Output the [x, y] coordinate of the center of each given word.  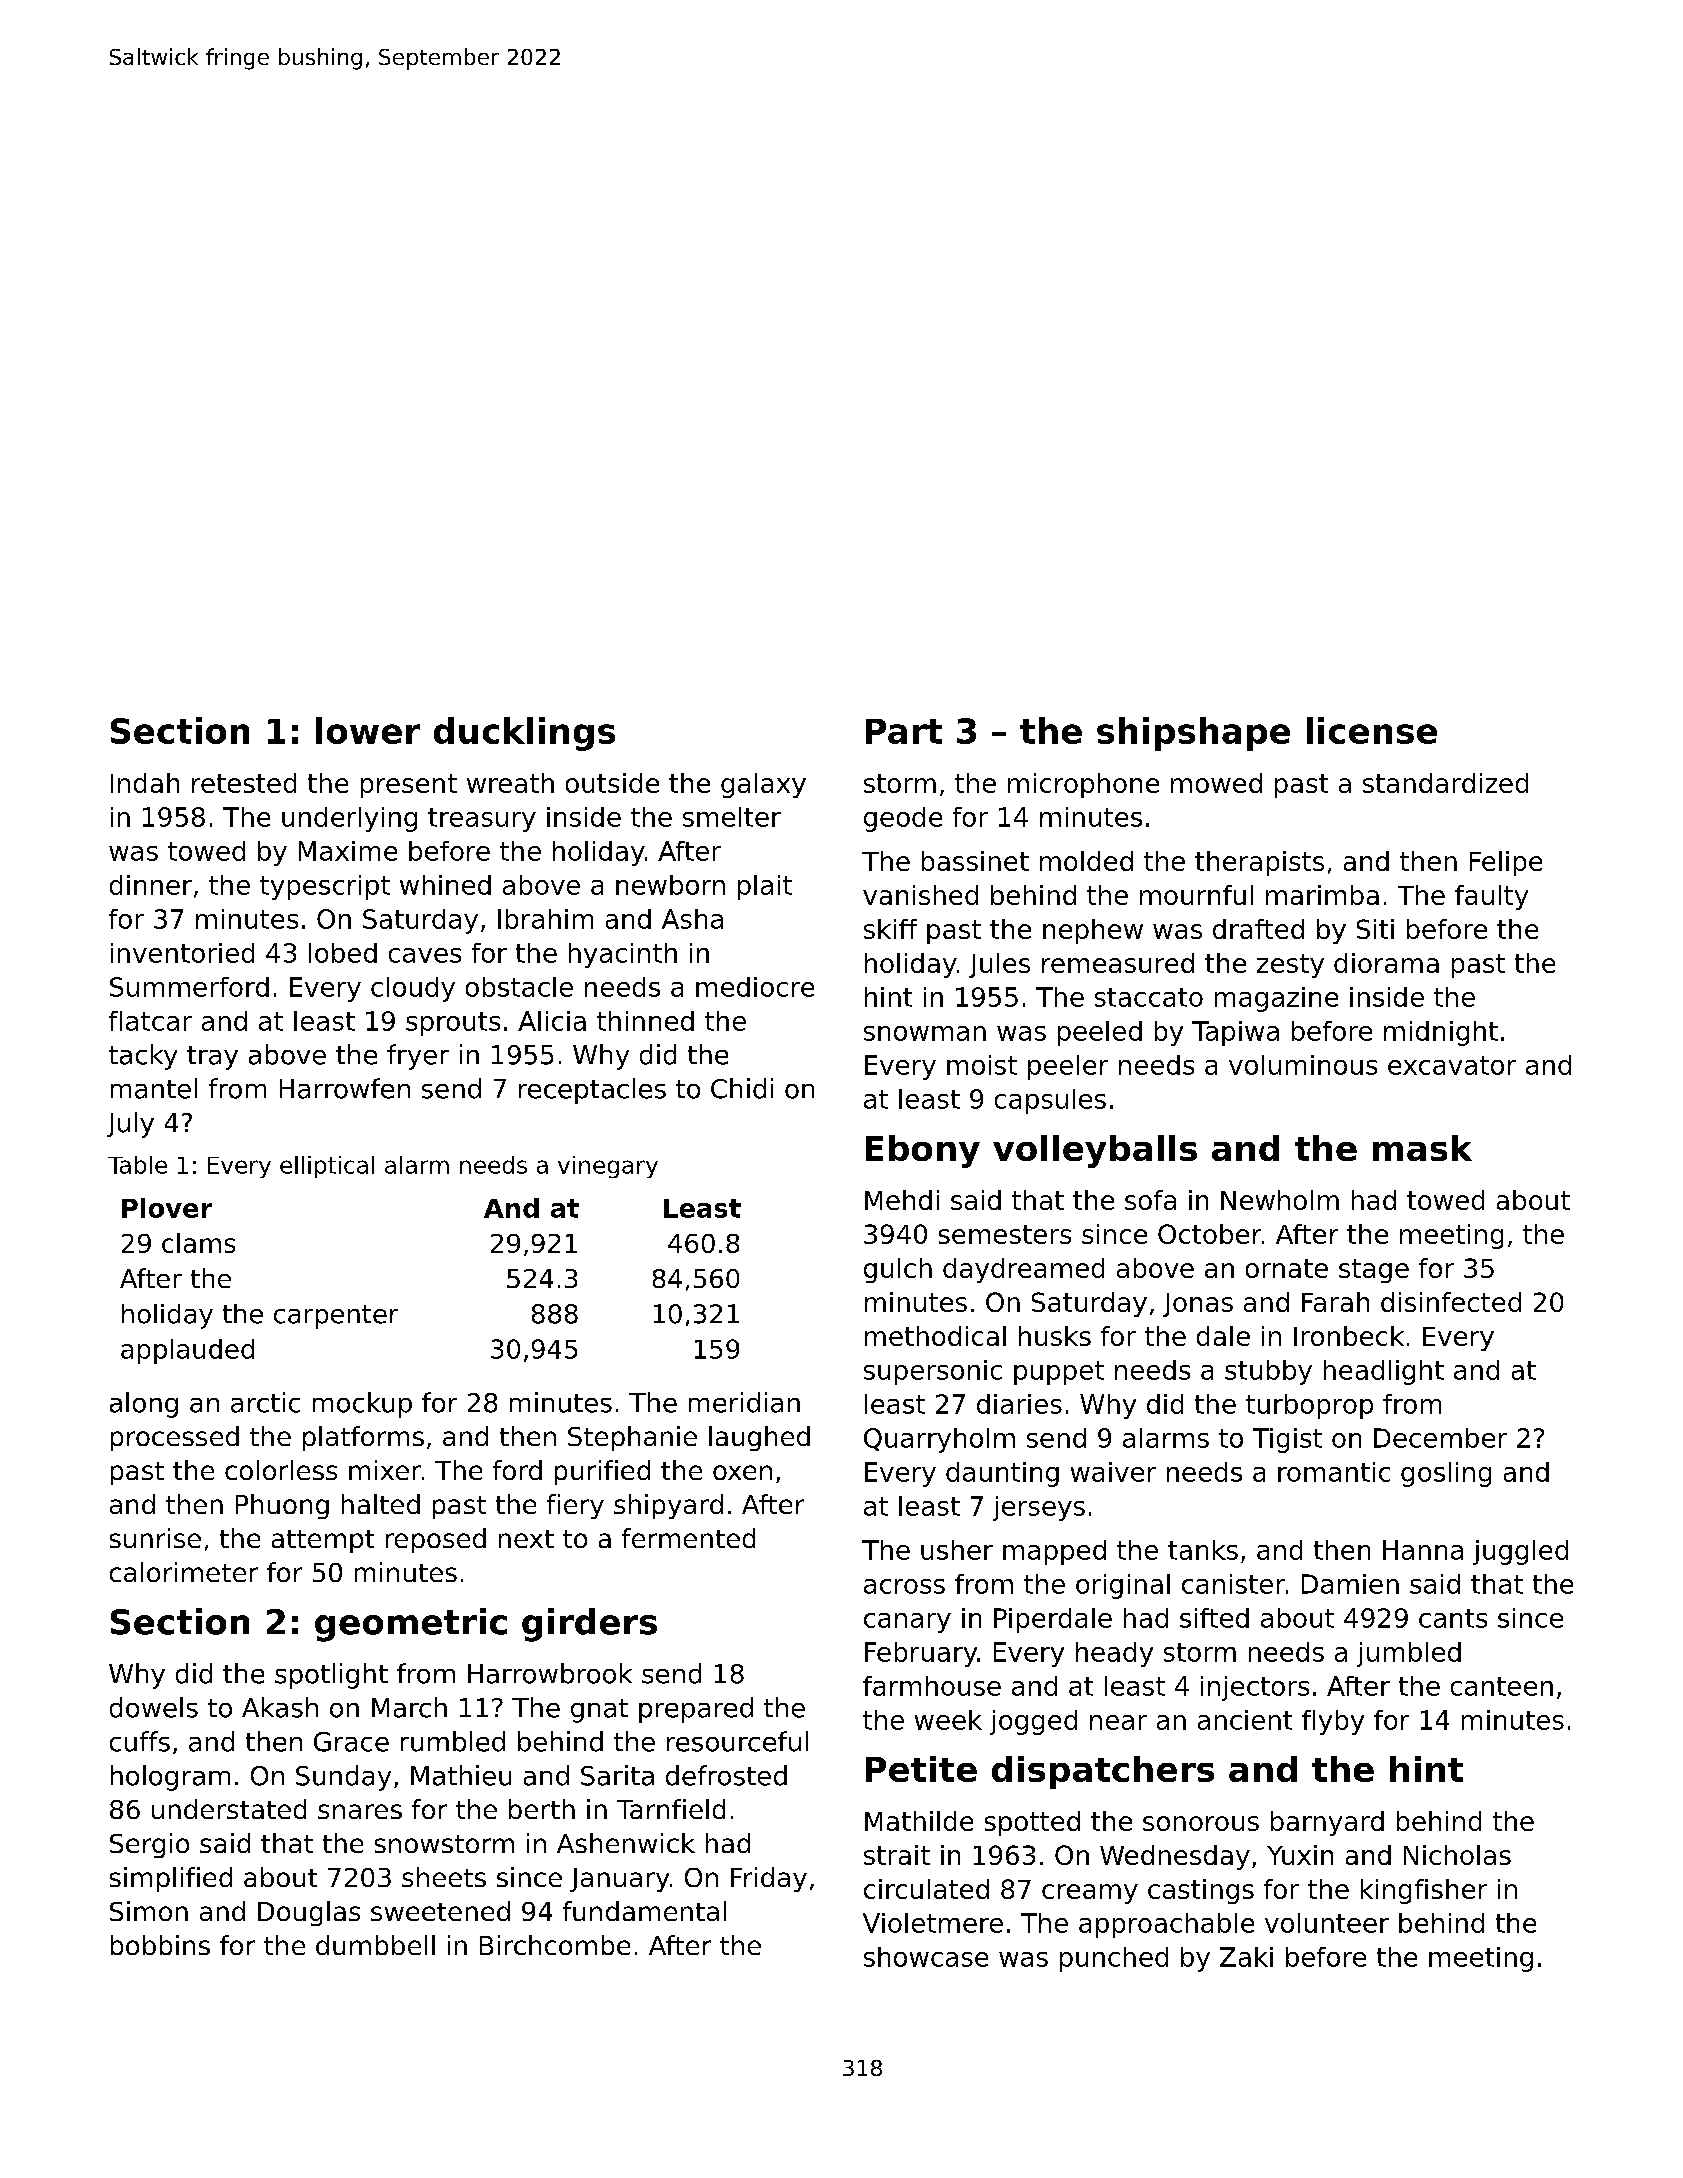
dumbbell [375, 1945]
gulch [898, 1270]
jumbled [1409, 1654]
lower [368, 730]
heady [1114, 1654]
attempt [323, 1541]
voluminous [1303, 1065]
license [1372, 730]
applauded [187, 1351]
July [130, 1125]
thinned [645, 1021]
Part [904, 731]
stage [1374, 1271]
